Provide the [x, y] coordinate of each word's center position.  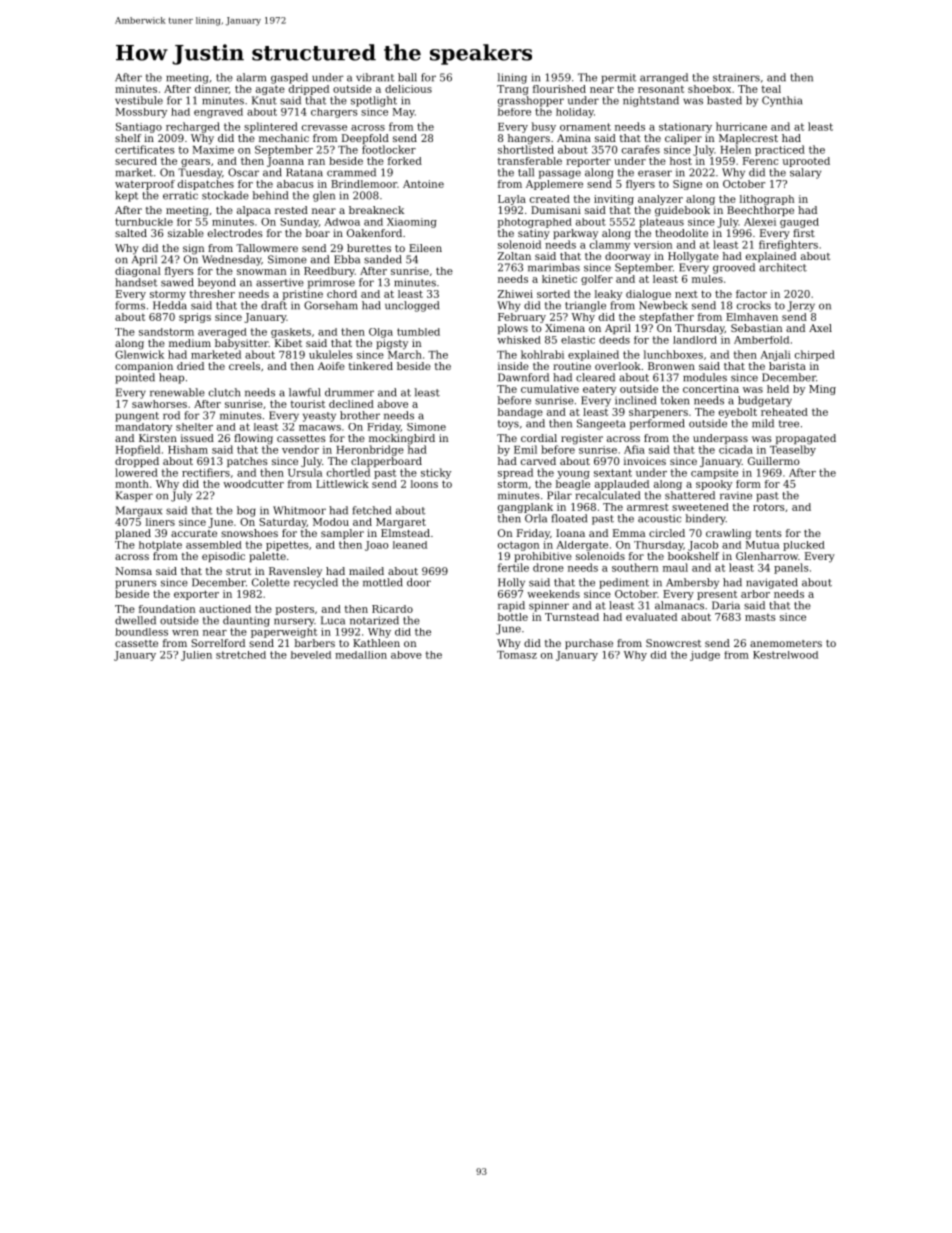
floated [569, 518]
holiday [575, 113]
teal [771, 89]
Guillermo [773, 461]
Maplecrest [748, 139]
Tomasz [517, 655]
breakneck [376, 210]
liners [160, 522]
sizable [186, 233]
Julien [196, 656]
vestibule [139, 100]
